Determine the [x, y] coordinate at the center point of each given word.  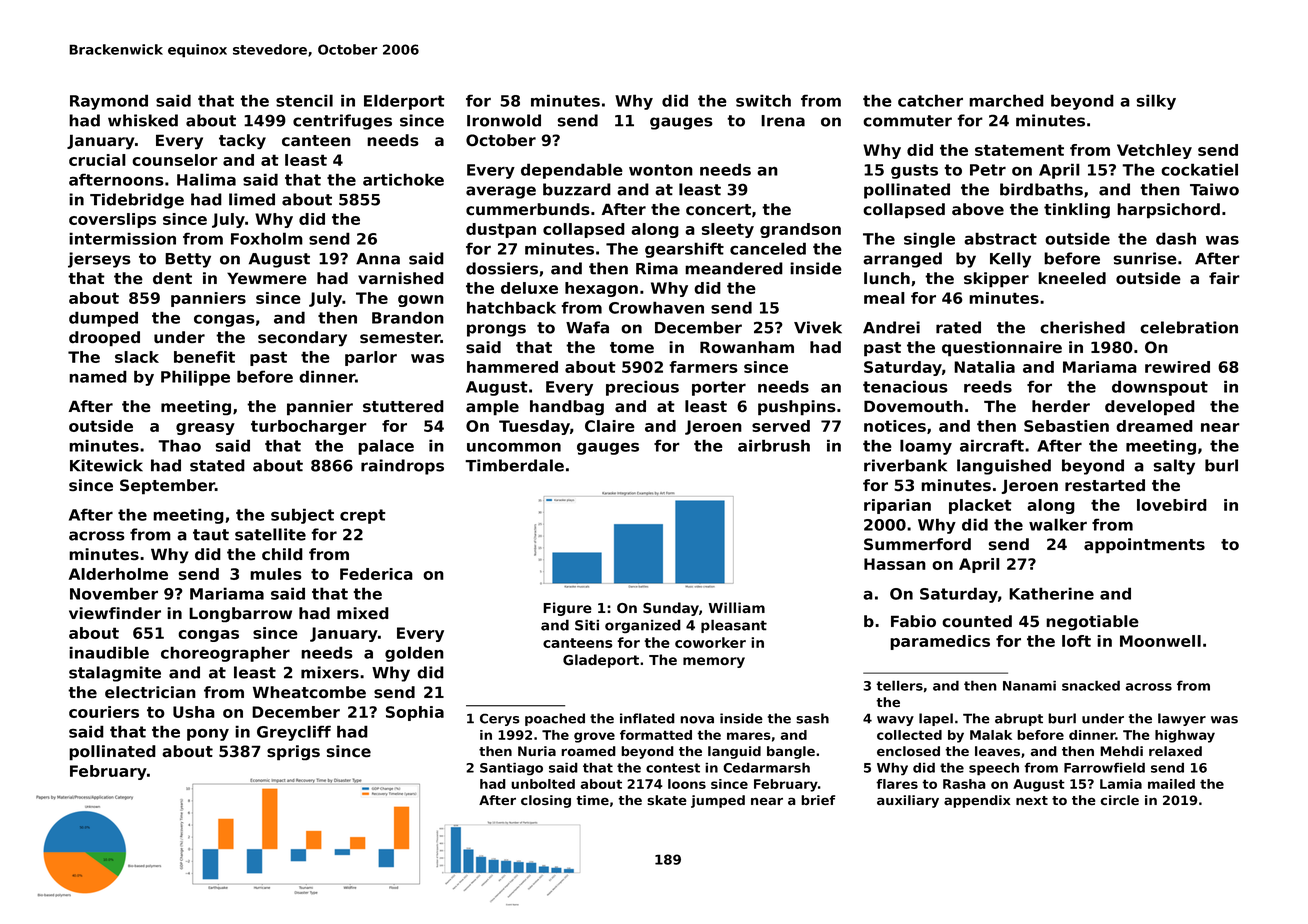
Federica [376, 574]
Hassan [895, 564]
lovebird [1172, 505]
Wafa [587, 327]
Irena [783, 121]
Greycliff [294, 733]
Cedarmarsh [766, 767]
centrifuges [342, 122]
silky [1156, 102]
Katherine [1051, 593]
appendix [977, 801]
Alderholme [118, 574]
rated [958, 327]
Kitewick [106, 465]
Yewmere [267, 278]
